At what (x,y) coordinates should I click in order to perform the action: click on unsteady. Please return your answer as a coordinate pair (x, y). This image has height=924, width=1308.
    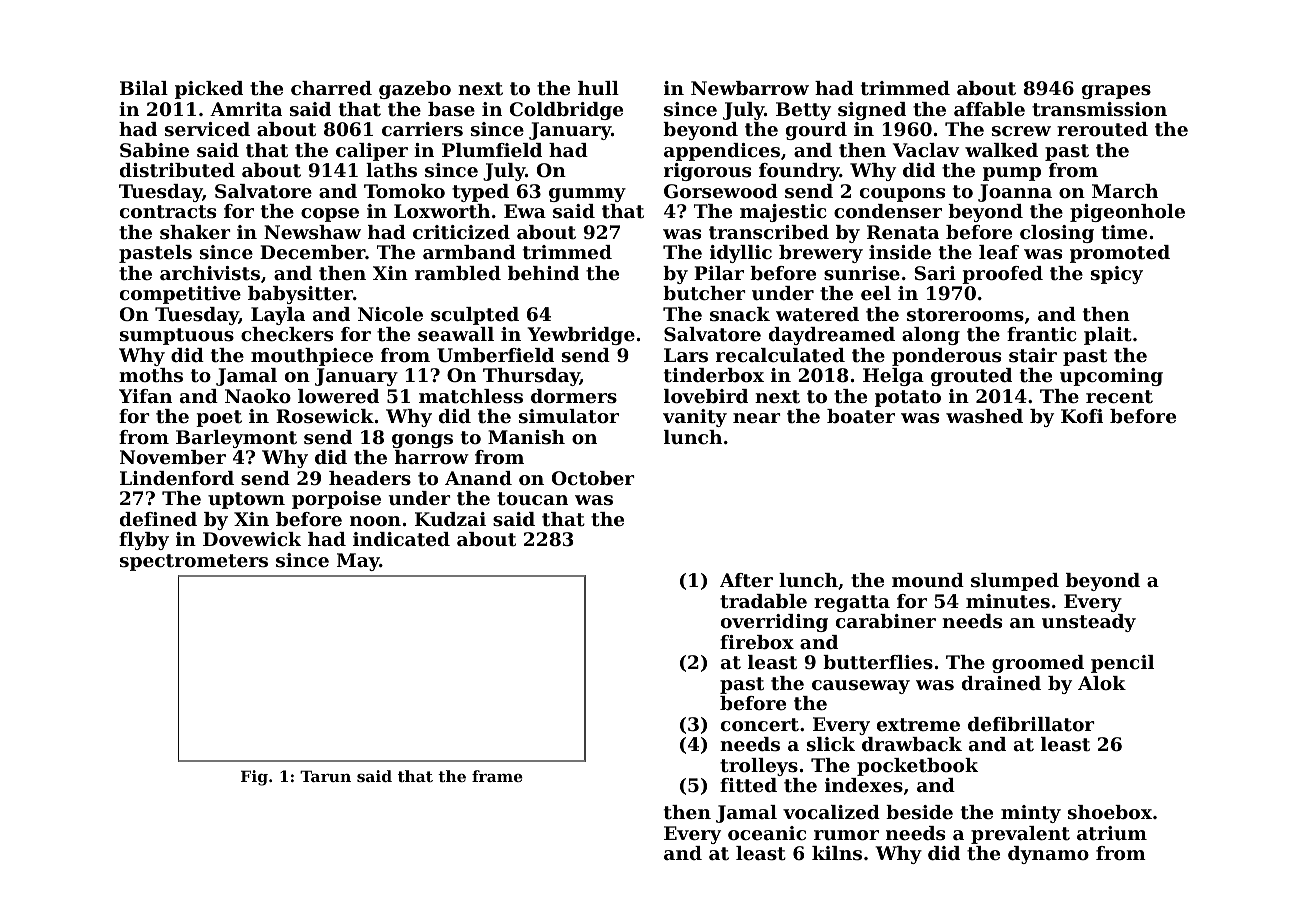
    Looking at the image, I should click on (1089, 623).
